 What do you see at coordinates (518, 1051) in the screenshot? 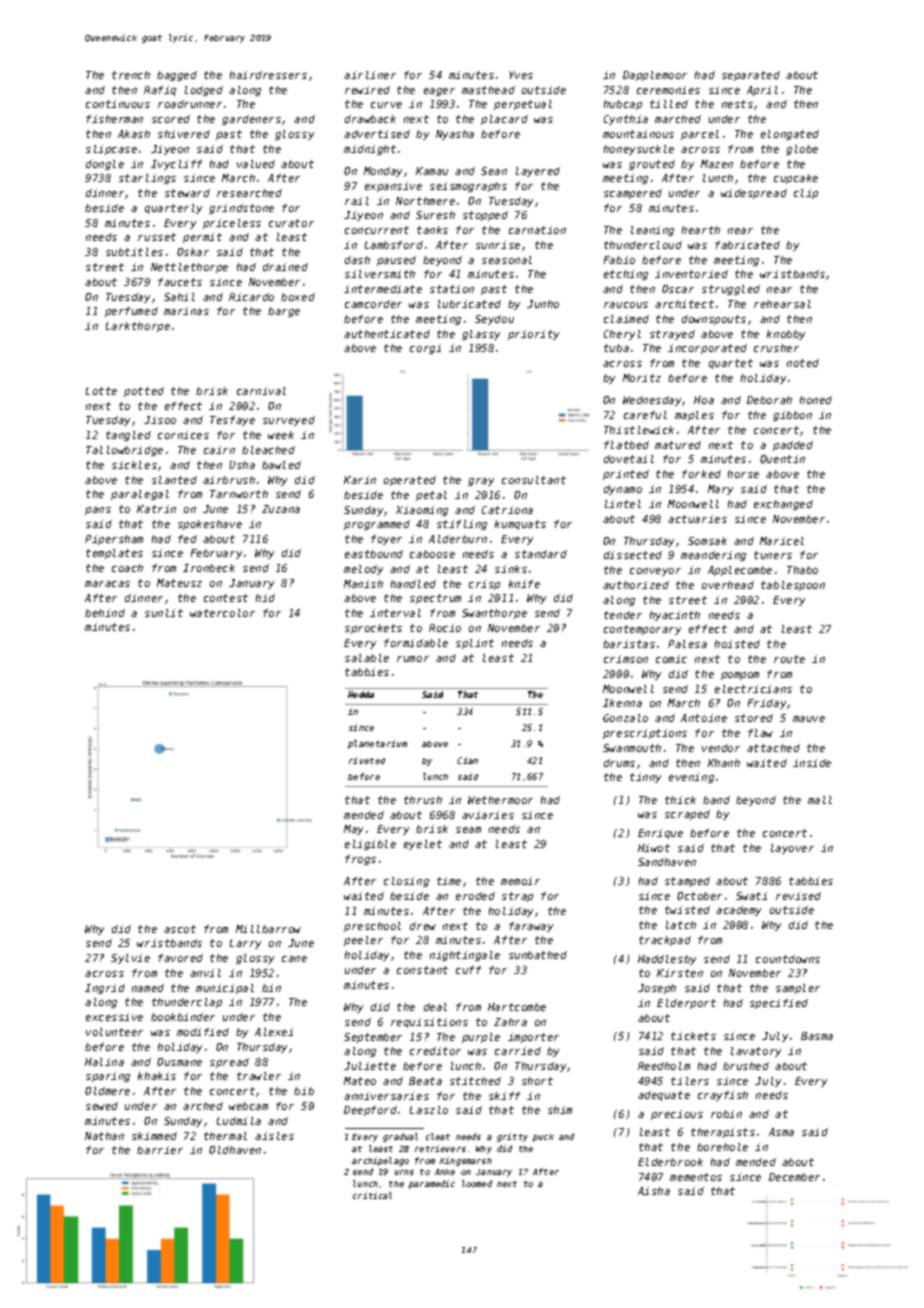
I see `carried` at bounding box center [518, 1051].
